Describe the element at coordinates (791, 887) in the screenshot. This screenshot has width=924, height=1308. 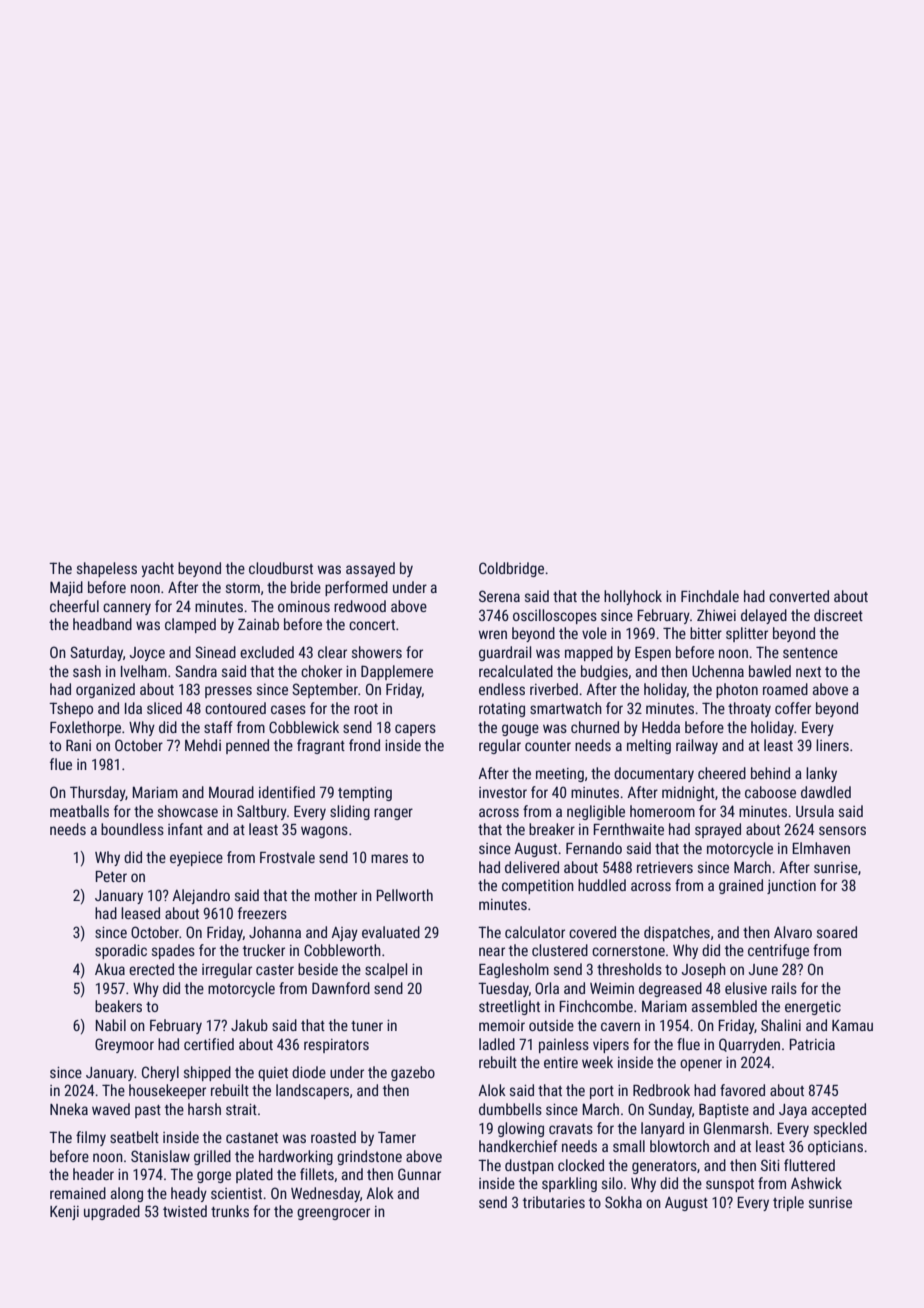
I see `junction` at that location.
